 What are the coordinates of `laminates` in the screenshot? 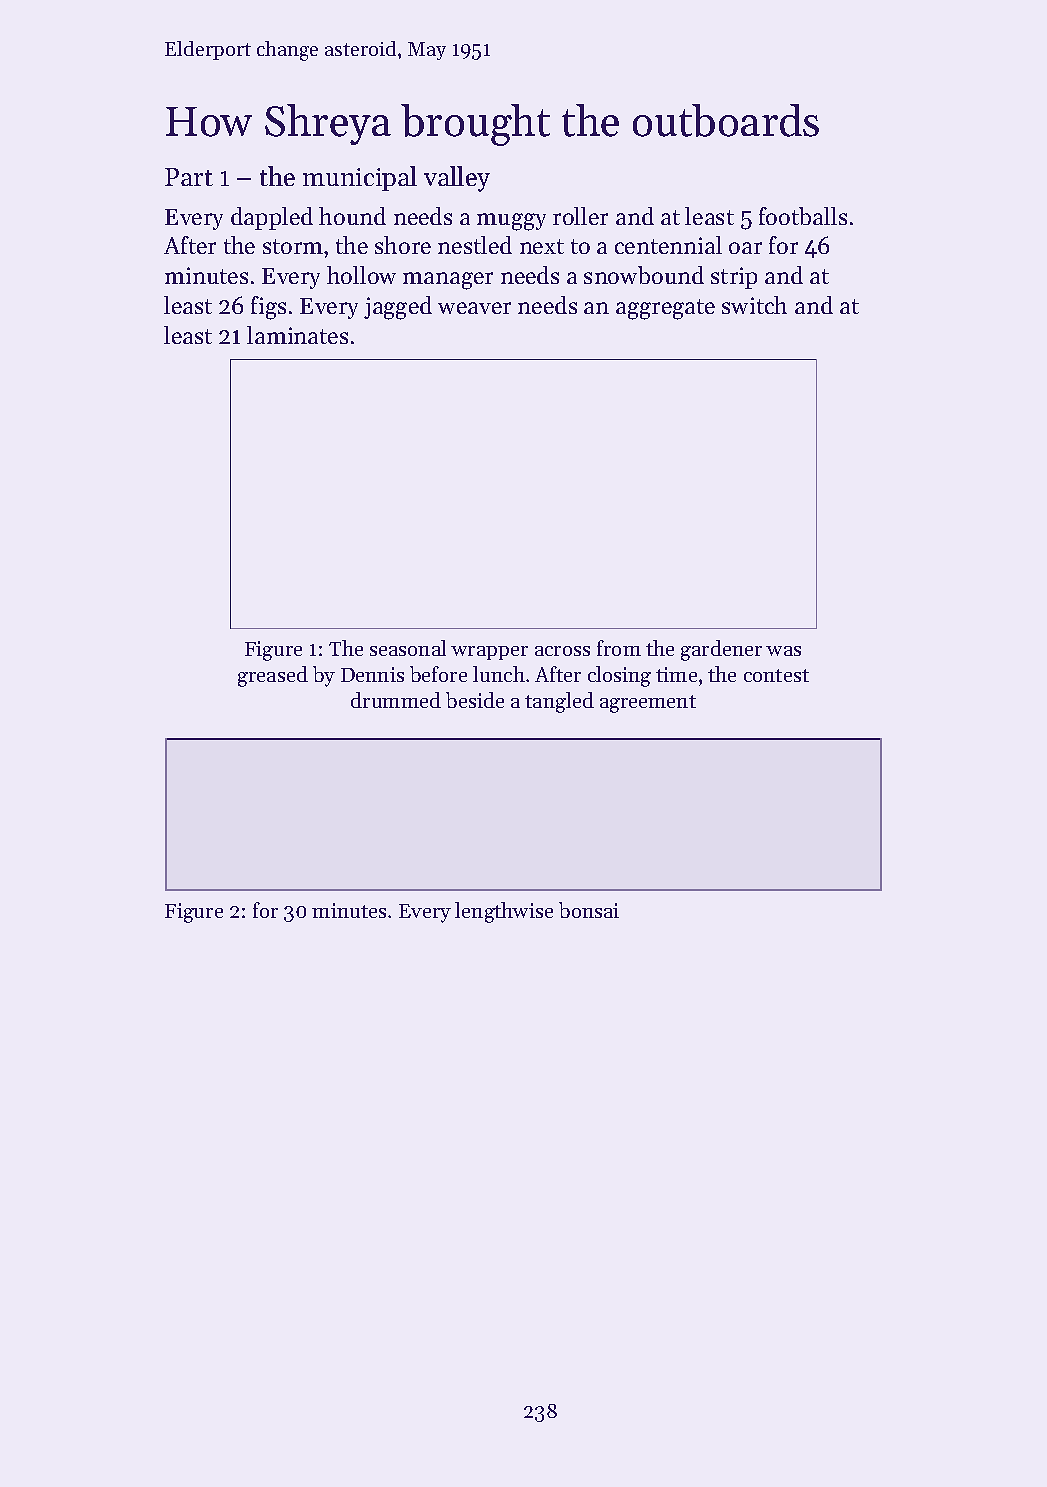 It's located at (297, 335).
